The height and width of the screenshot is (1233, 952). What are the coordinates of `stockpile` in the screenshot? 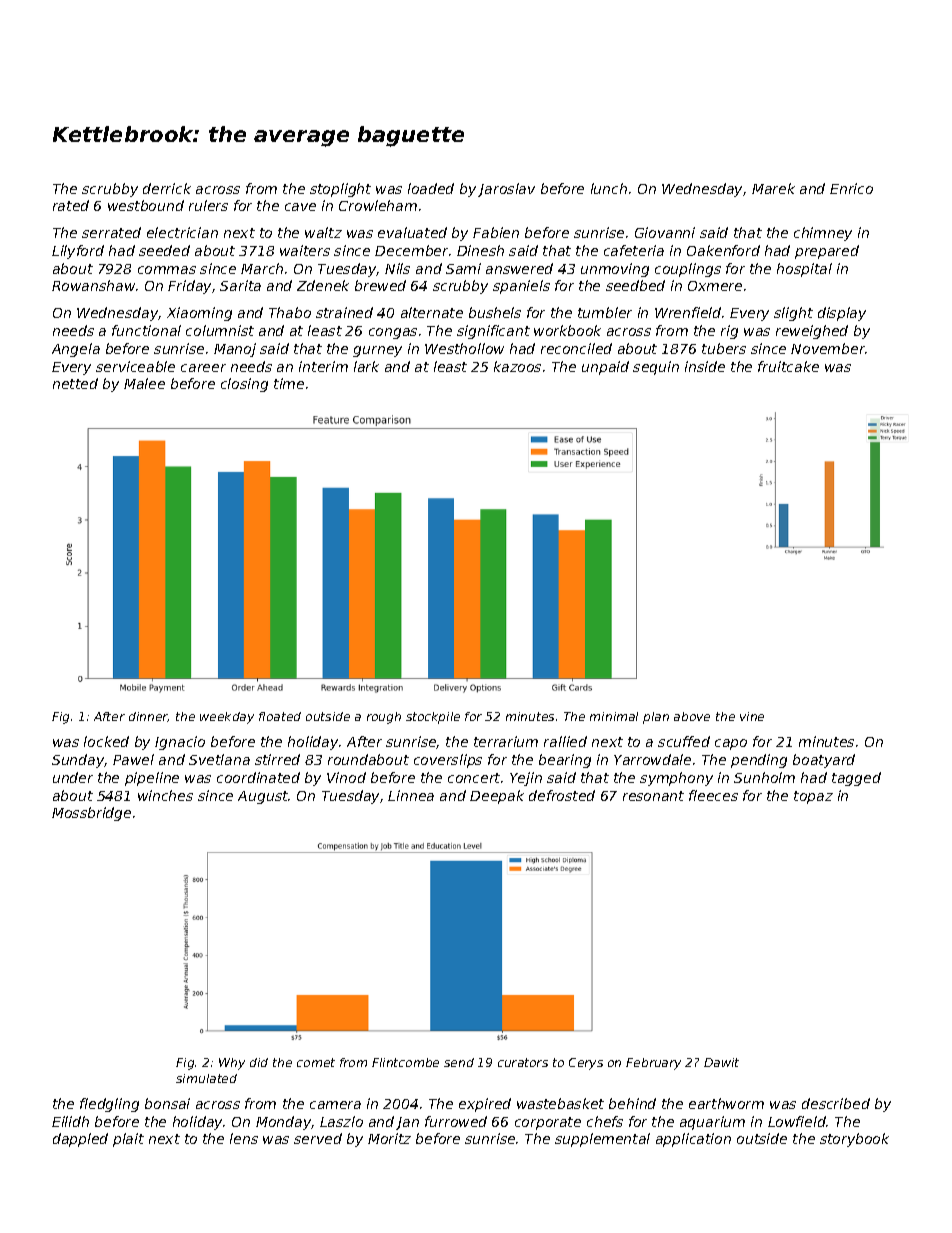 It's located at (433, 718).
